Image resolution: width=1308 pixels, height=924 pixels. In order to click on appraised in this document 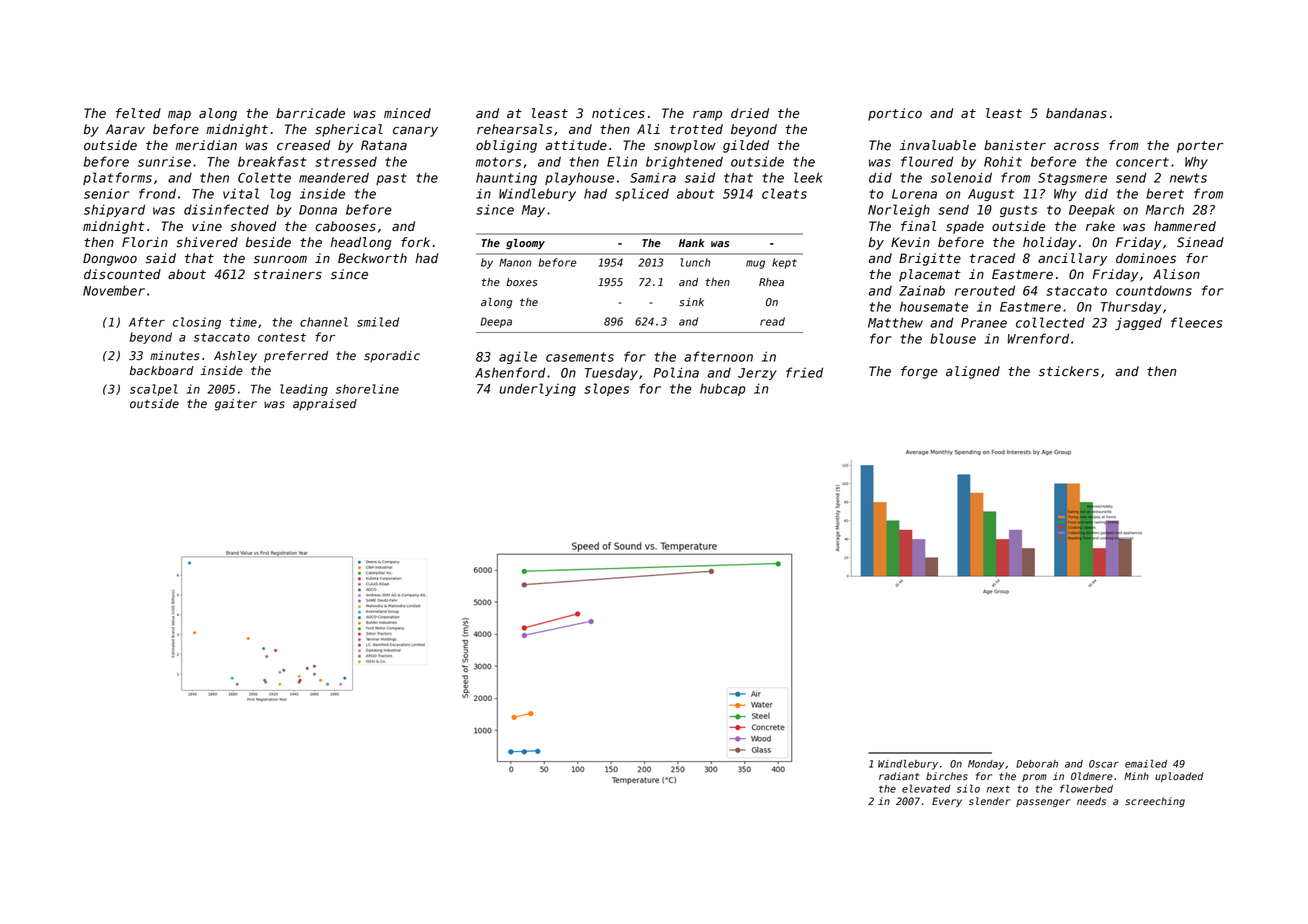, I will do `click(325, 405)`.
